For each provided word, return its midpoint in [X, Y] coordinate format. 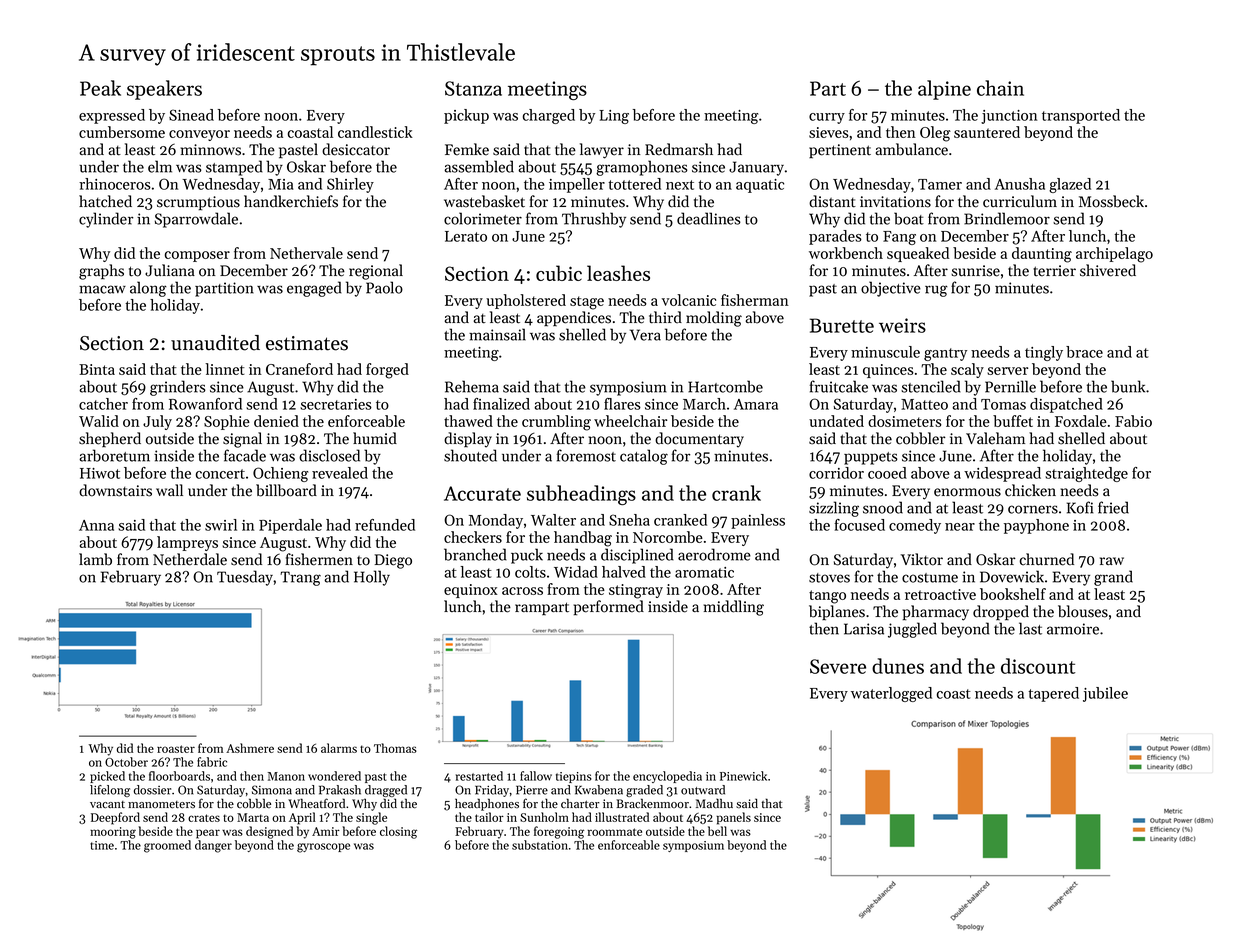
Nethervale [306, 253]
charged [549, 116]
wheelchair [630, 421]
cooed [887, 473]
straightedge [1086, 474]
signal [242, 440]
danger [213, 846]
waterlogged [891, 694]
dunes [898, 666]
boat [909, 218]
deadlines [709, 218]
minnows [211, 150]
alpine [944, 90]
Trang [300, 578]
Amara [756, 404]
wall [169, 490]
